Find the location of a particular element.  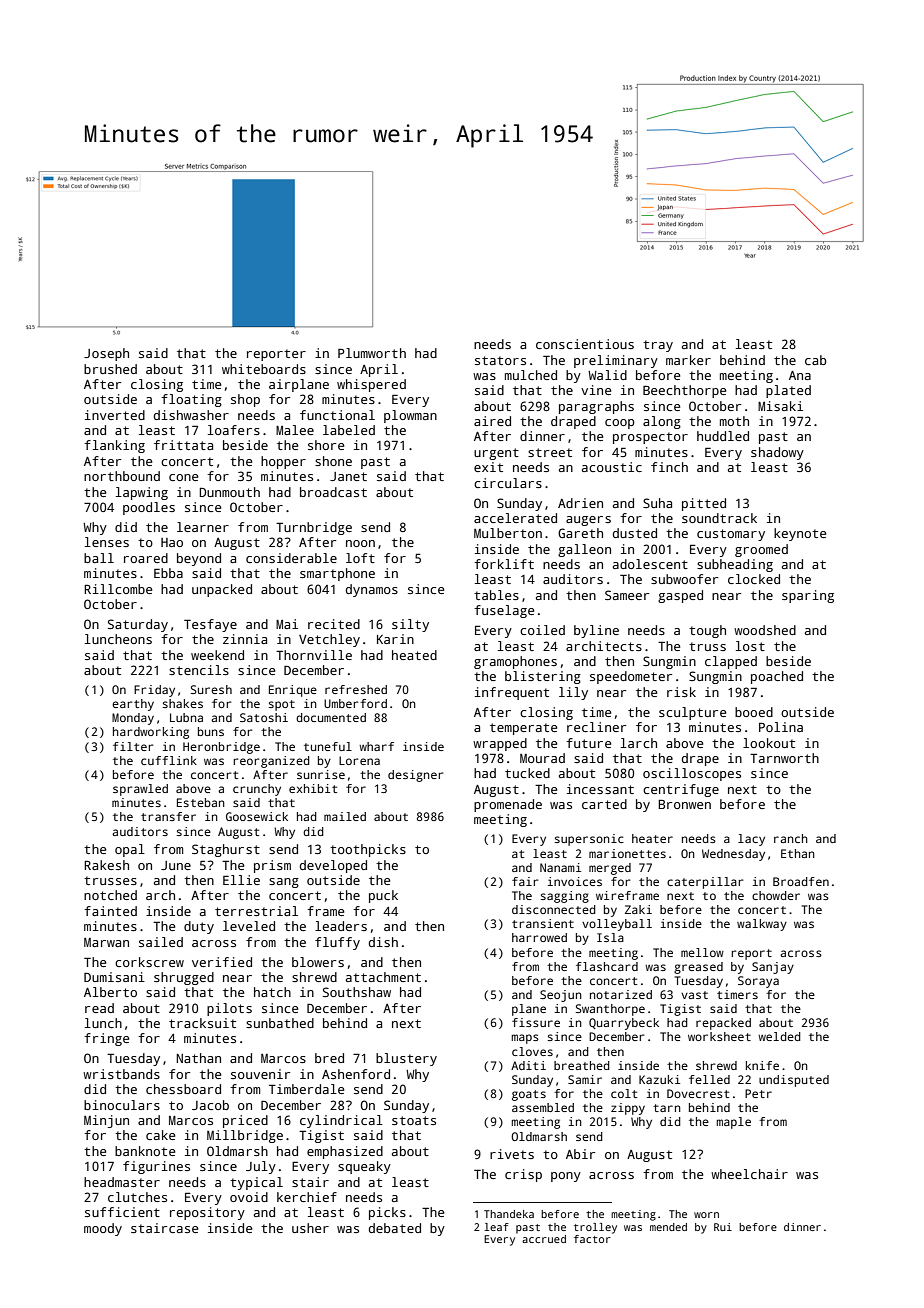

duty is located at coordinates (199, 927).
